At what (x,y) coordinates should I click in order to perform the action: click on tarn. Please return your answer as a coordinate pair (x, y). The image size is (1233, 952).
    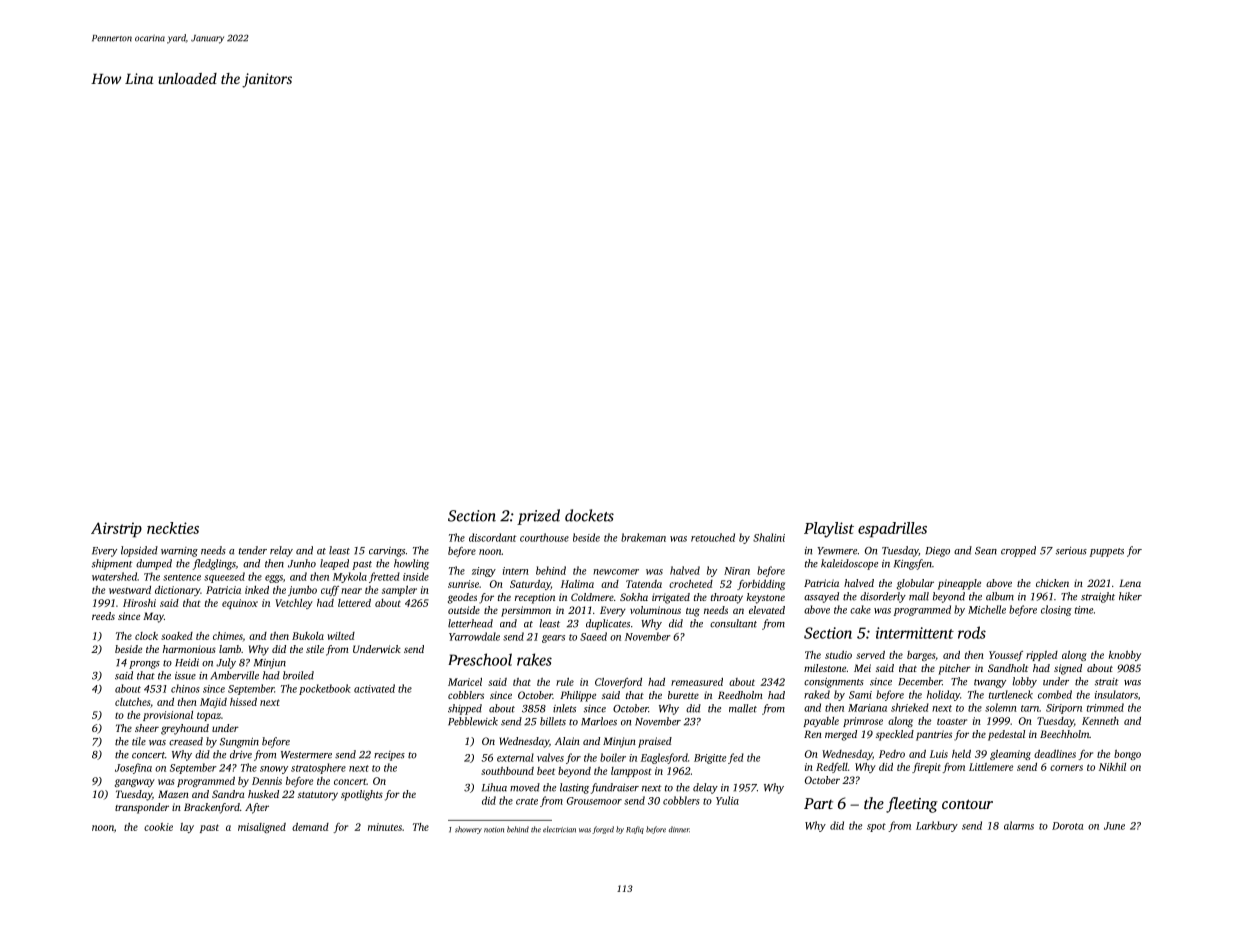
    Looking at the image, I should click on (1030, 708).
